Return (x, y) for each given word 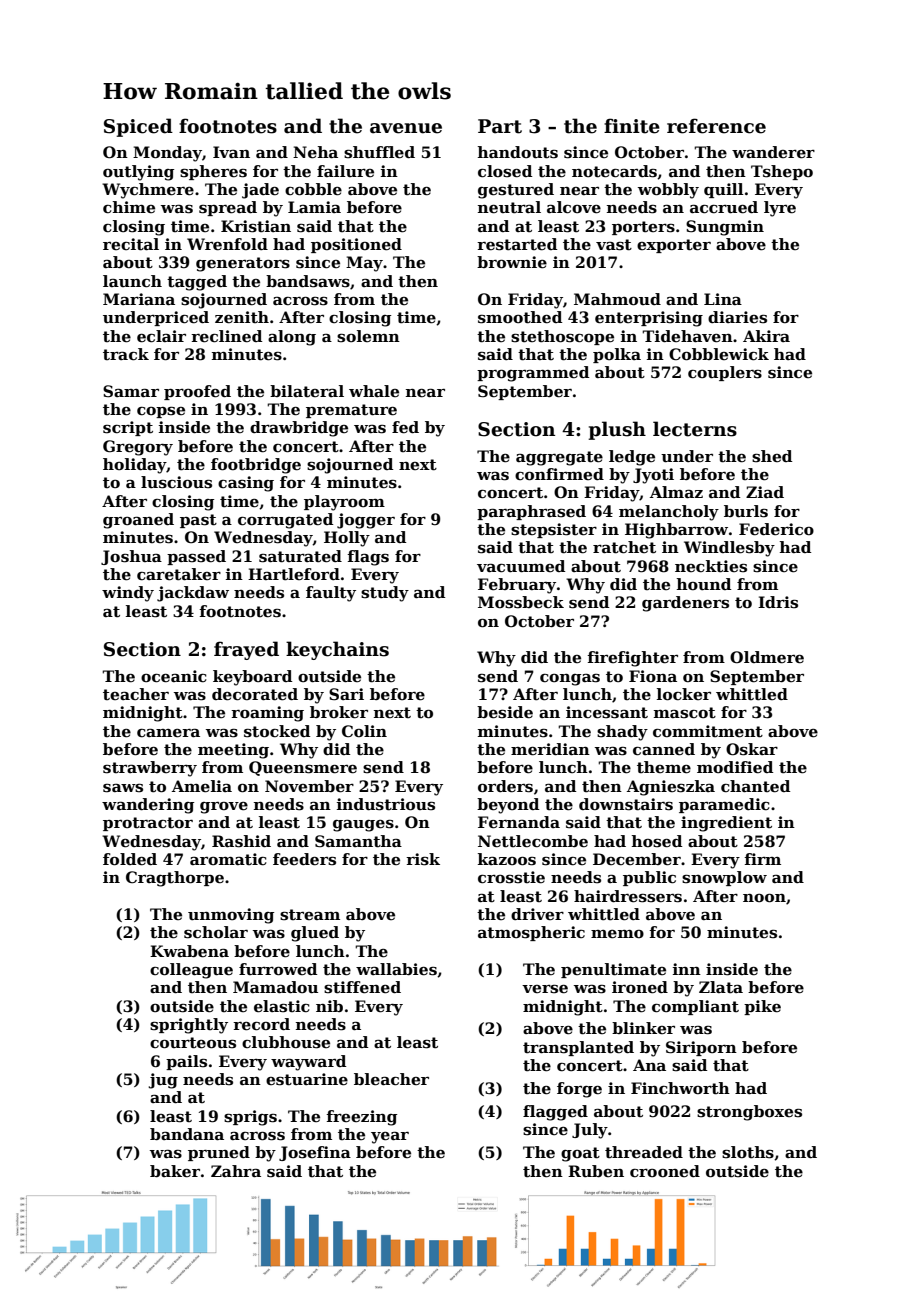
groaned (138, 521)
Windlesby (729, 549)
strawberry (150, 769)
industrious (386, 804)
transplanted (578, 1048)
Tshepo (782, 172)
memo (617, 934)
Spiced (138, 127)
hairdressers (628, 896)
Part (500, 126)
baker (175, 1171)
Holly (347, 539)
